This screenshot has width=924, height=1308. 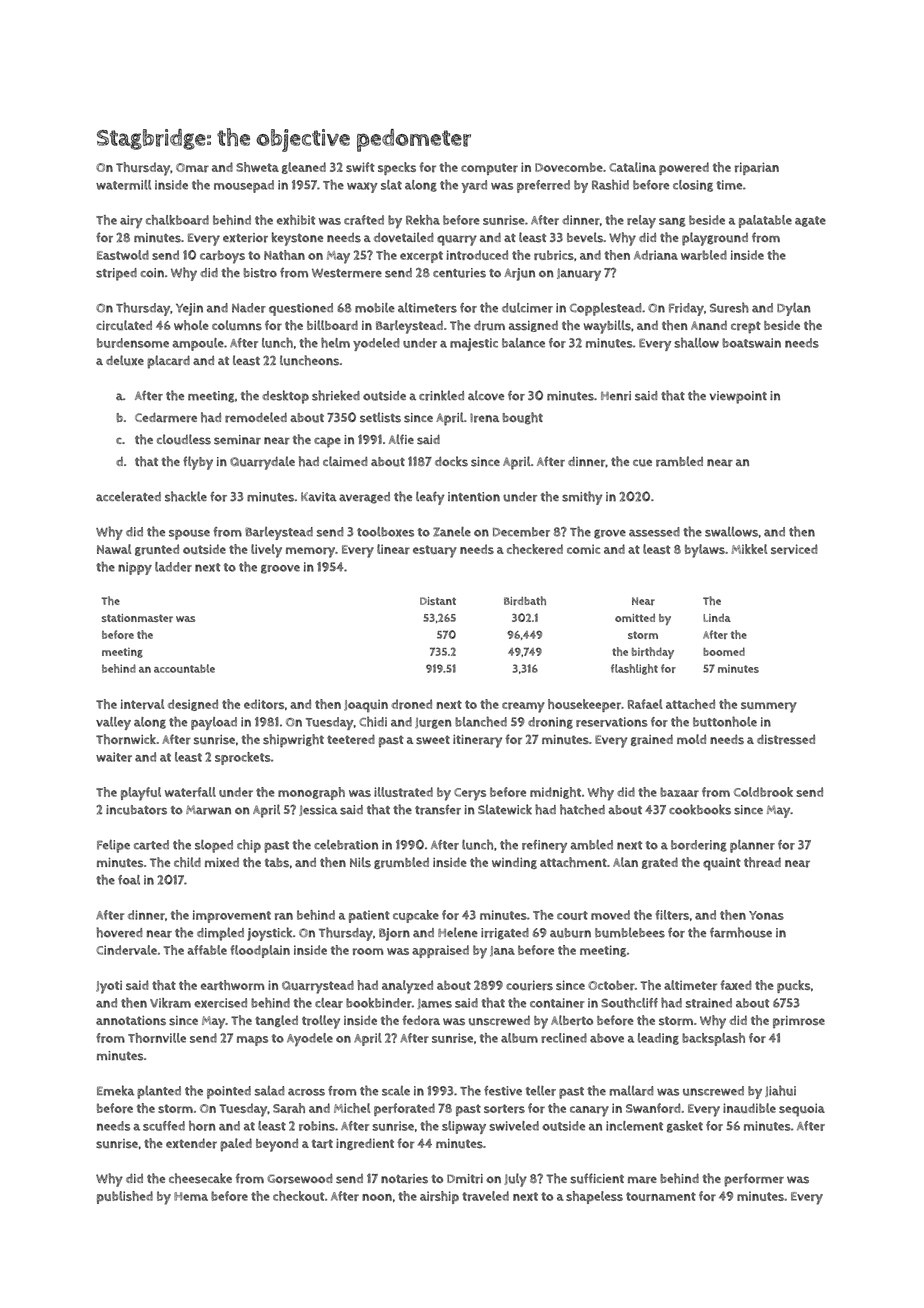 What do you see at coordinates (113, 846) in the screenshot?
I see `Felipe` at bounding box center [113, 846].
